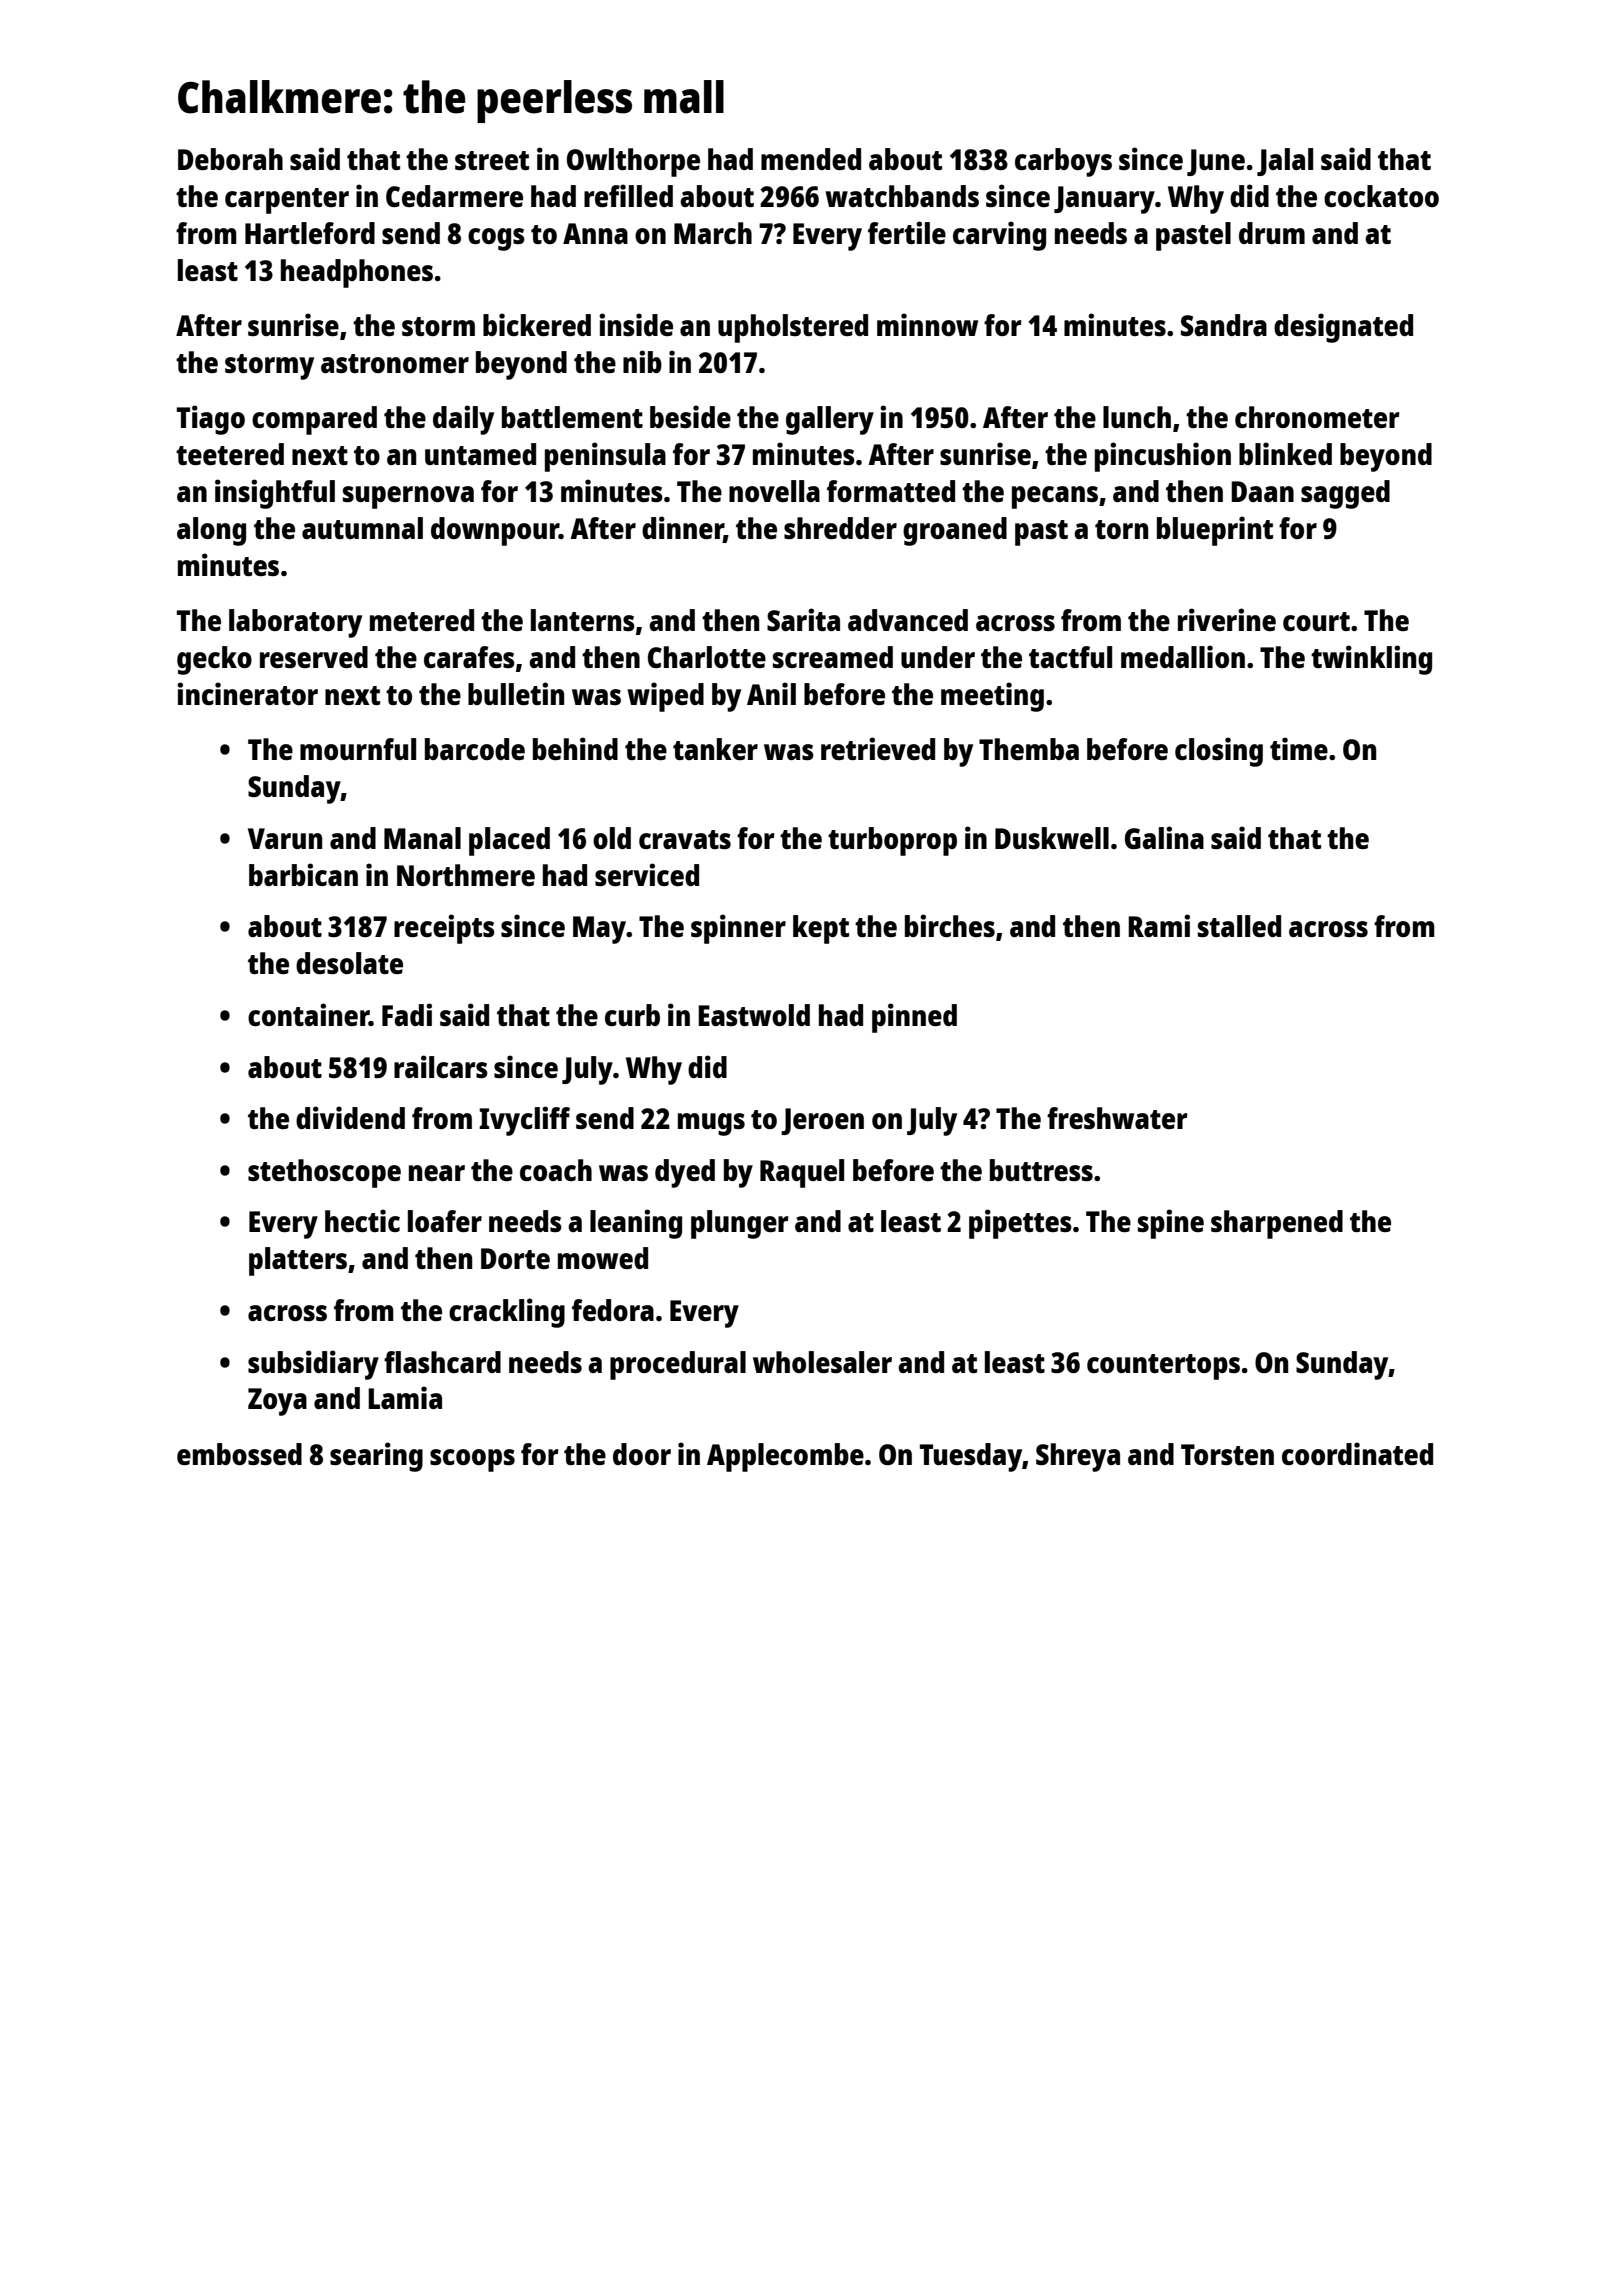 Image resolution: width=1620 pixels, height=2292 pixels. I want to click on watchbands, so click(902, 196).
